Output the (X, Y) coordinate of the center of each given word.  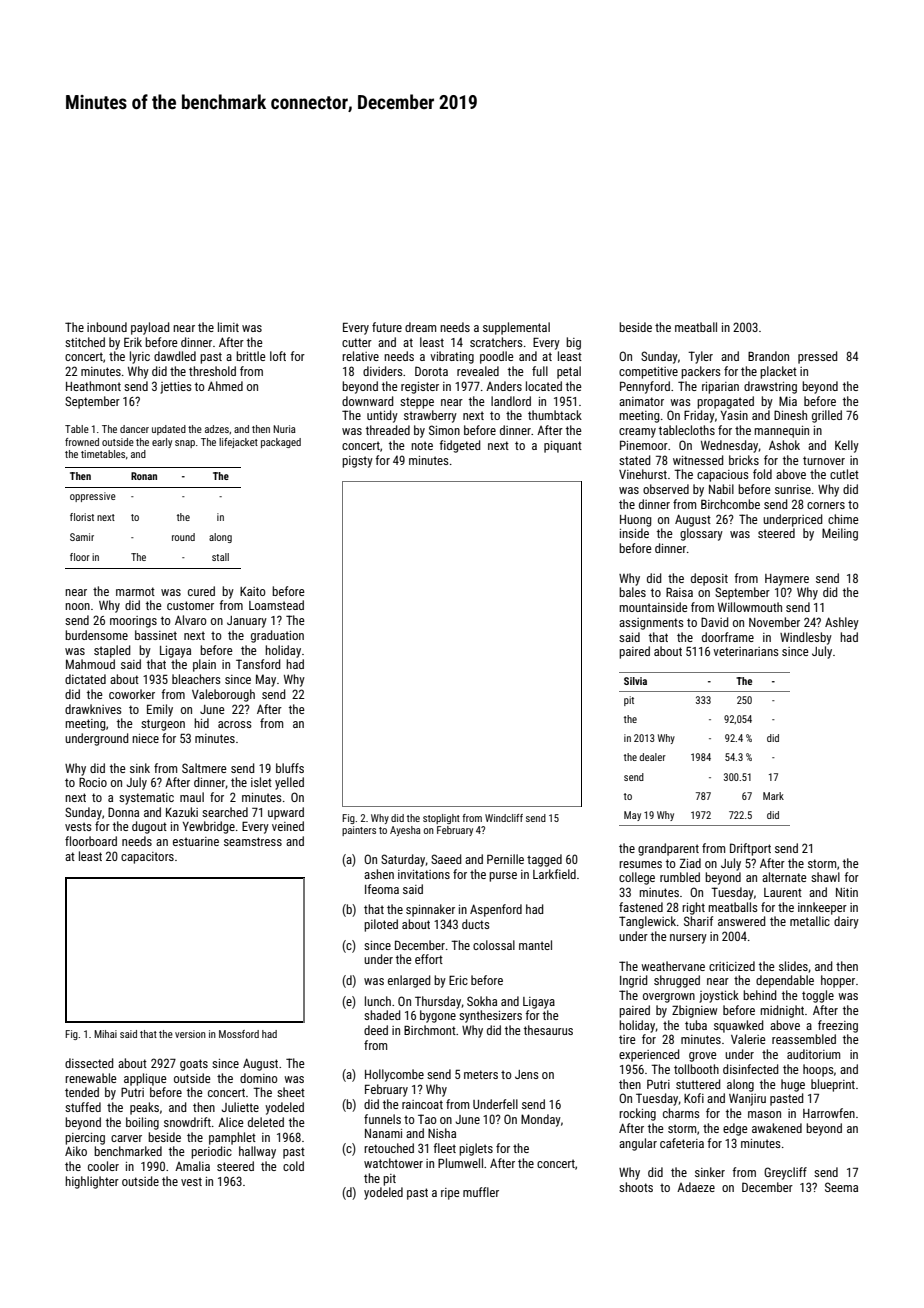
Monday (541, 1120)
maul (192, 797)
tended (82, 1092)
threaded (388, 430)
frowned (82, 442)
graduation (277, 636)
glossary (701, 534)
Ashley (842, 623)
